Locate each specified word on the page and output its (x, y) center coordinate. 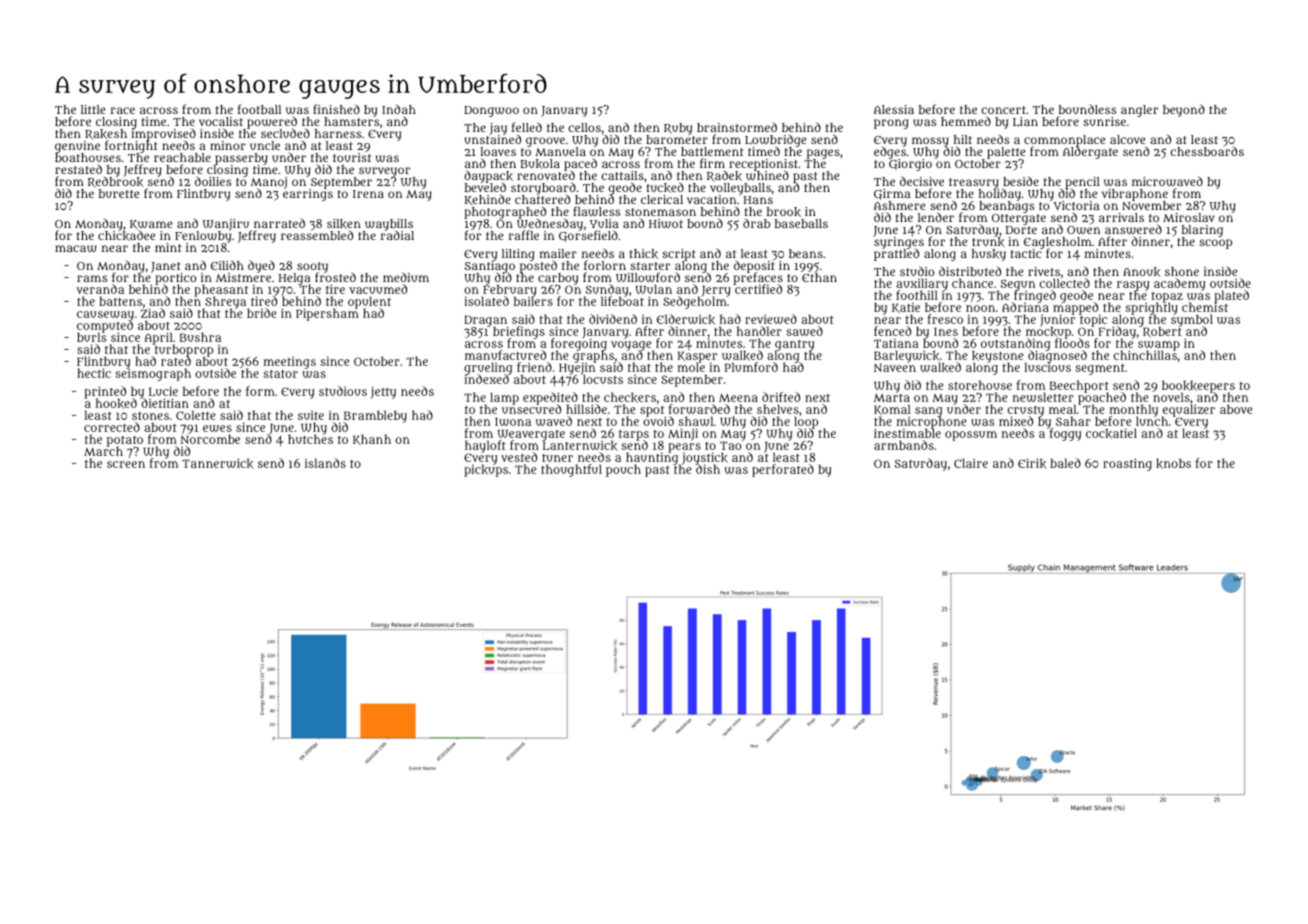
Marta (892, 398)
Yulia (604, 223)
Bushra (200, 337)
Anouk (1142, 272)
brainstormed (737, 127)
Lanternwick (580, 446)
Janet (165, 267)
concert (1003, 110)
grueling (488, 368)
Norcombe (210, 439)
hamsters (351, 121)
